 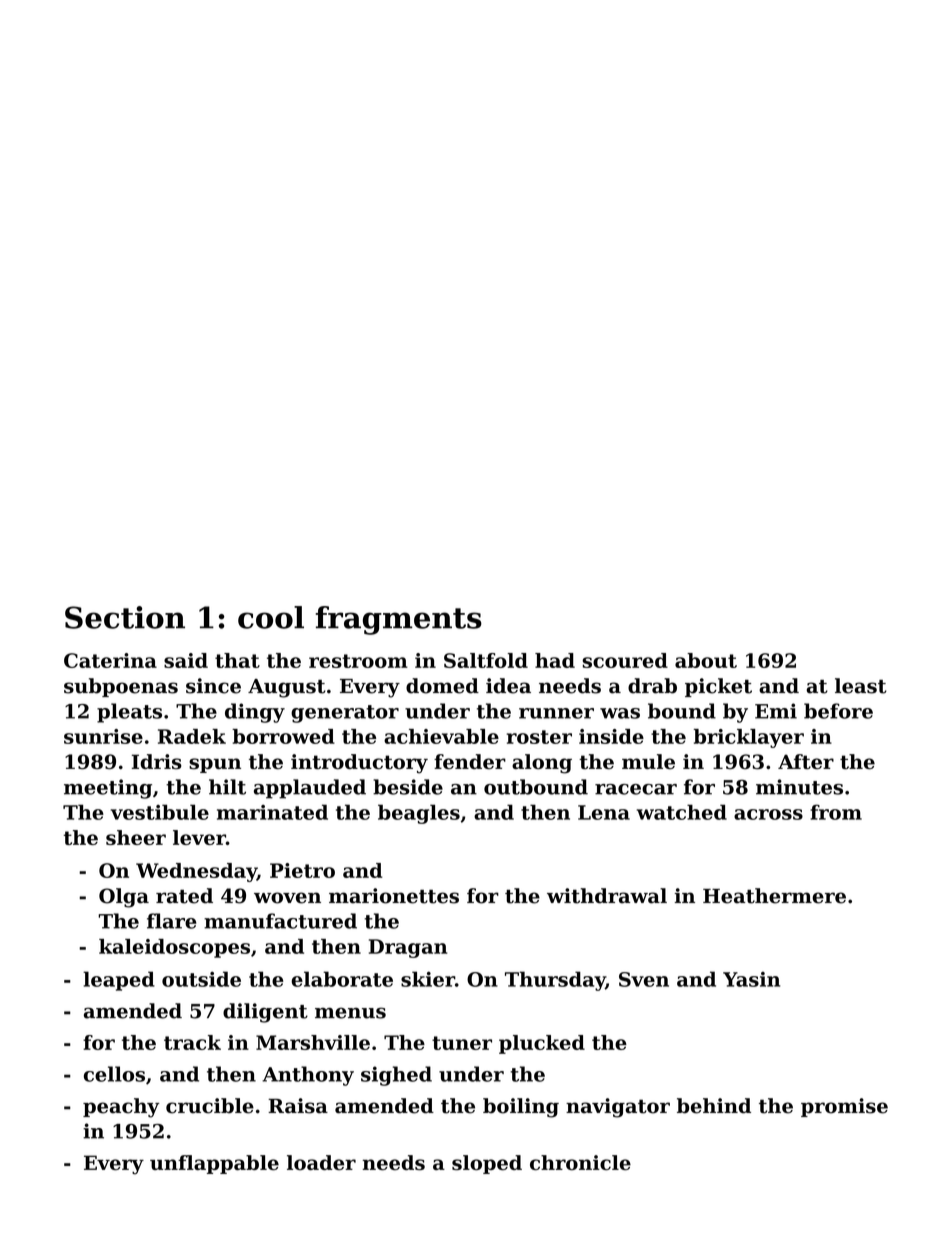 I want to click on Yasin, so click(x=751, y=979).
